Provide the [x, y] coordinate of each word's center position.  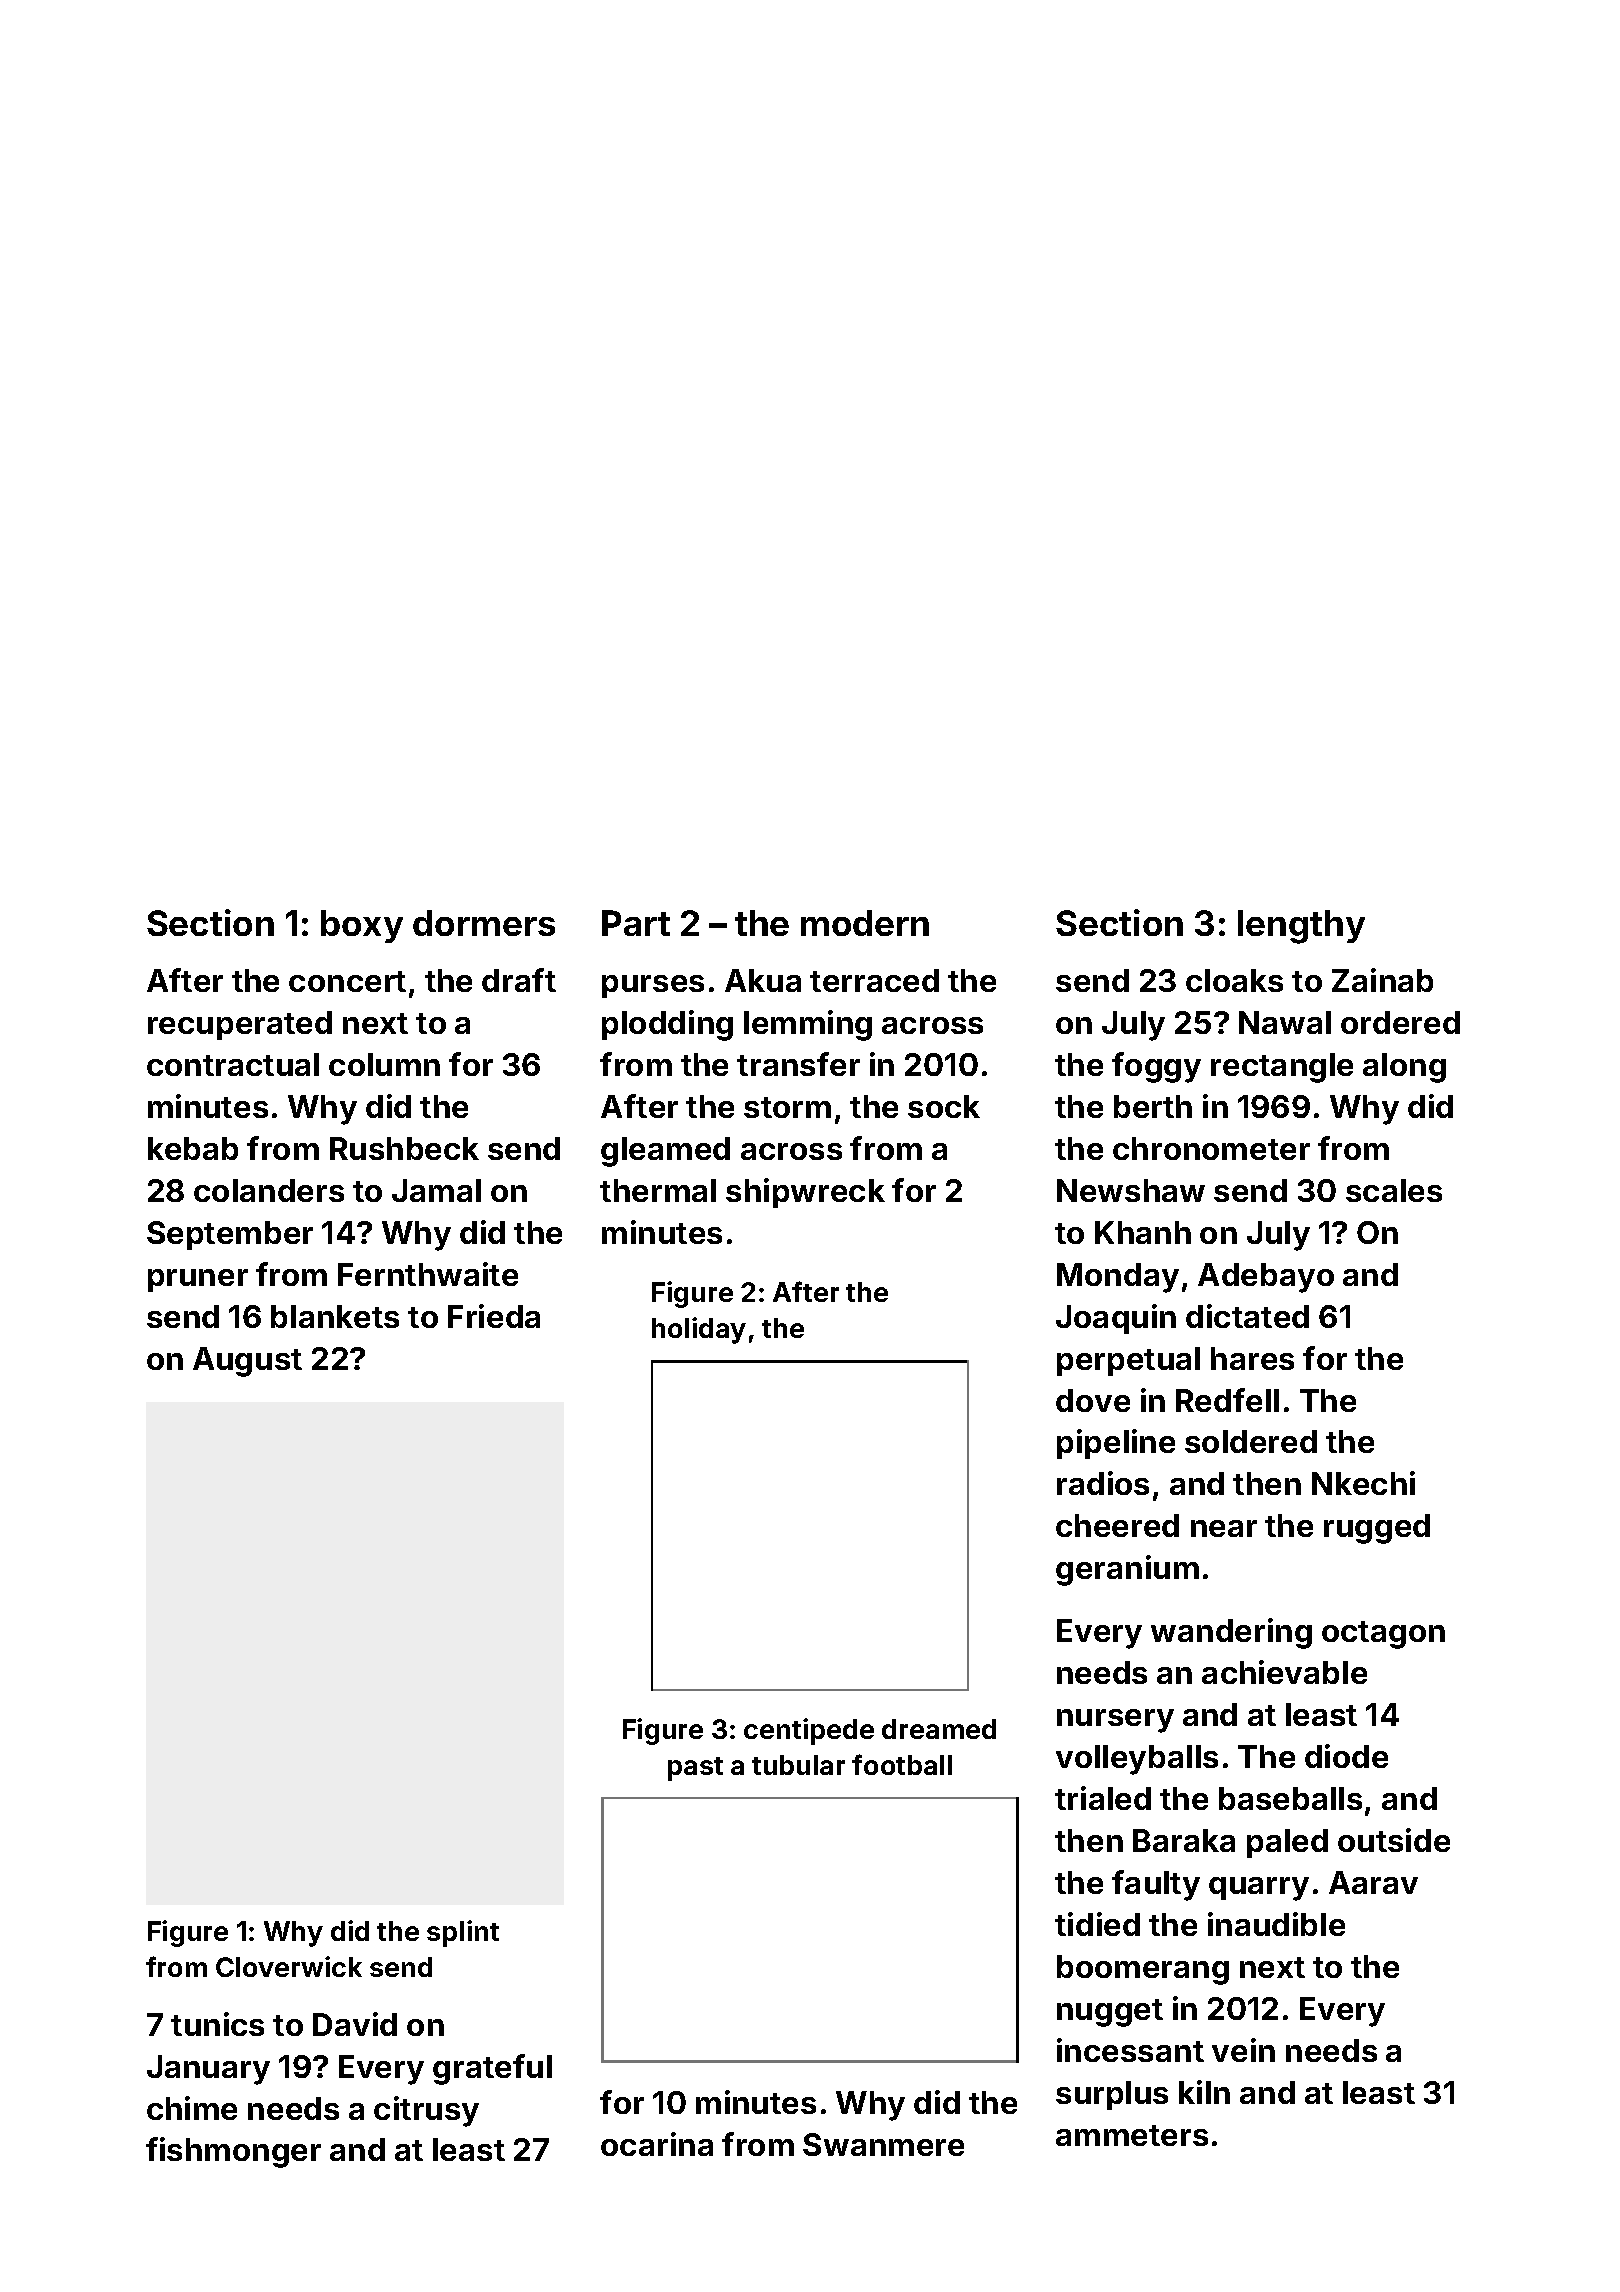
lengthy [1301, 927]
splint [463, 1933]
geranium [1127, 1570]
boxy [362, 926]
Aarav [1373, 1882]
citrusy [426, 2111]
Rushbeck [404, 1148]
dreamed [939, 1729]
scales [1394, 1190]
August [247, 1362]
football [902, 1764]
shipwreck [805, 1193]
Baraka [1184, 1840]
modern [865, 923]
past [695, 1769]
